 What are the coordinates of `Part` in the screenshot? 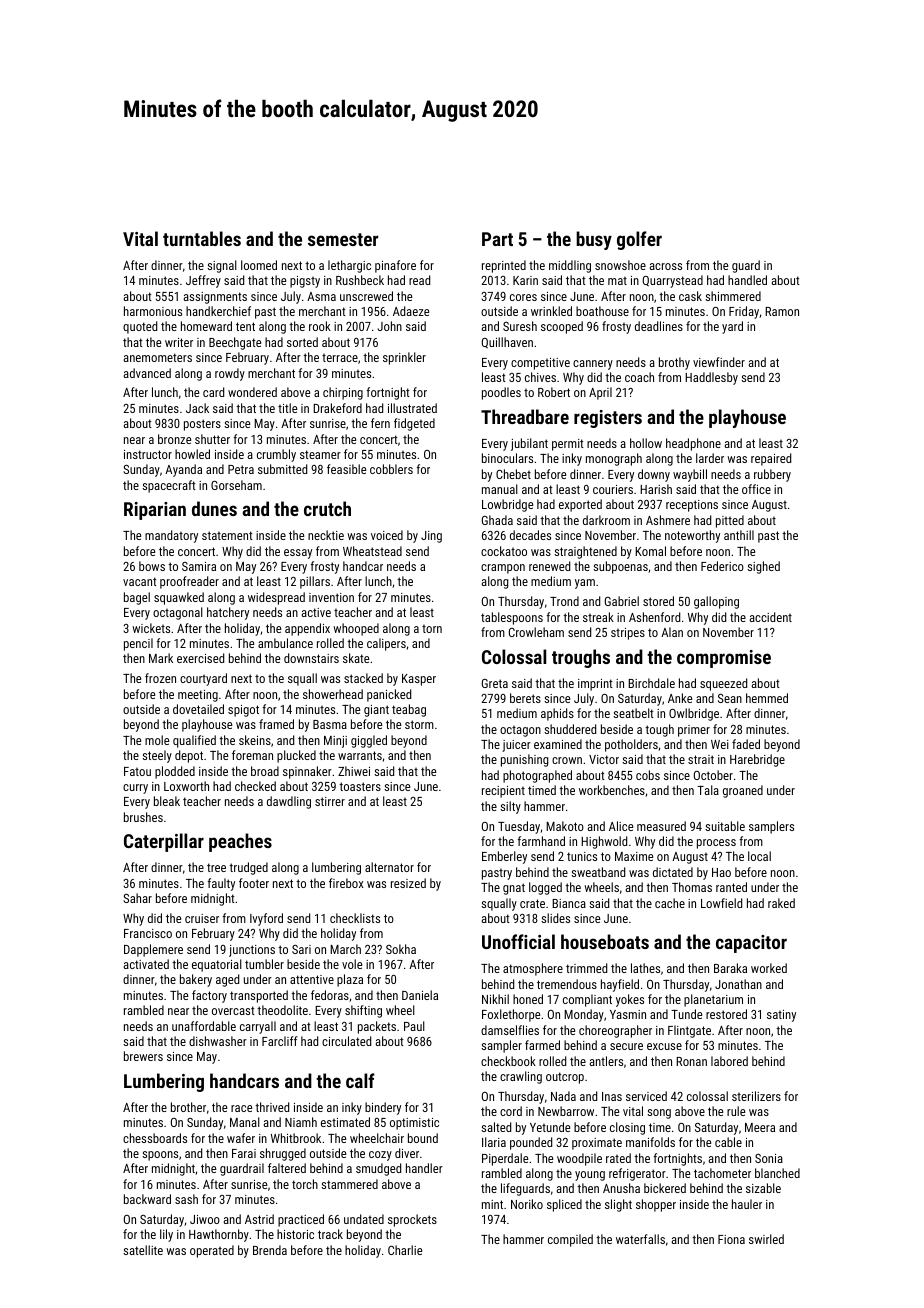 It's located at (497, 239).
